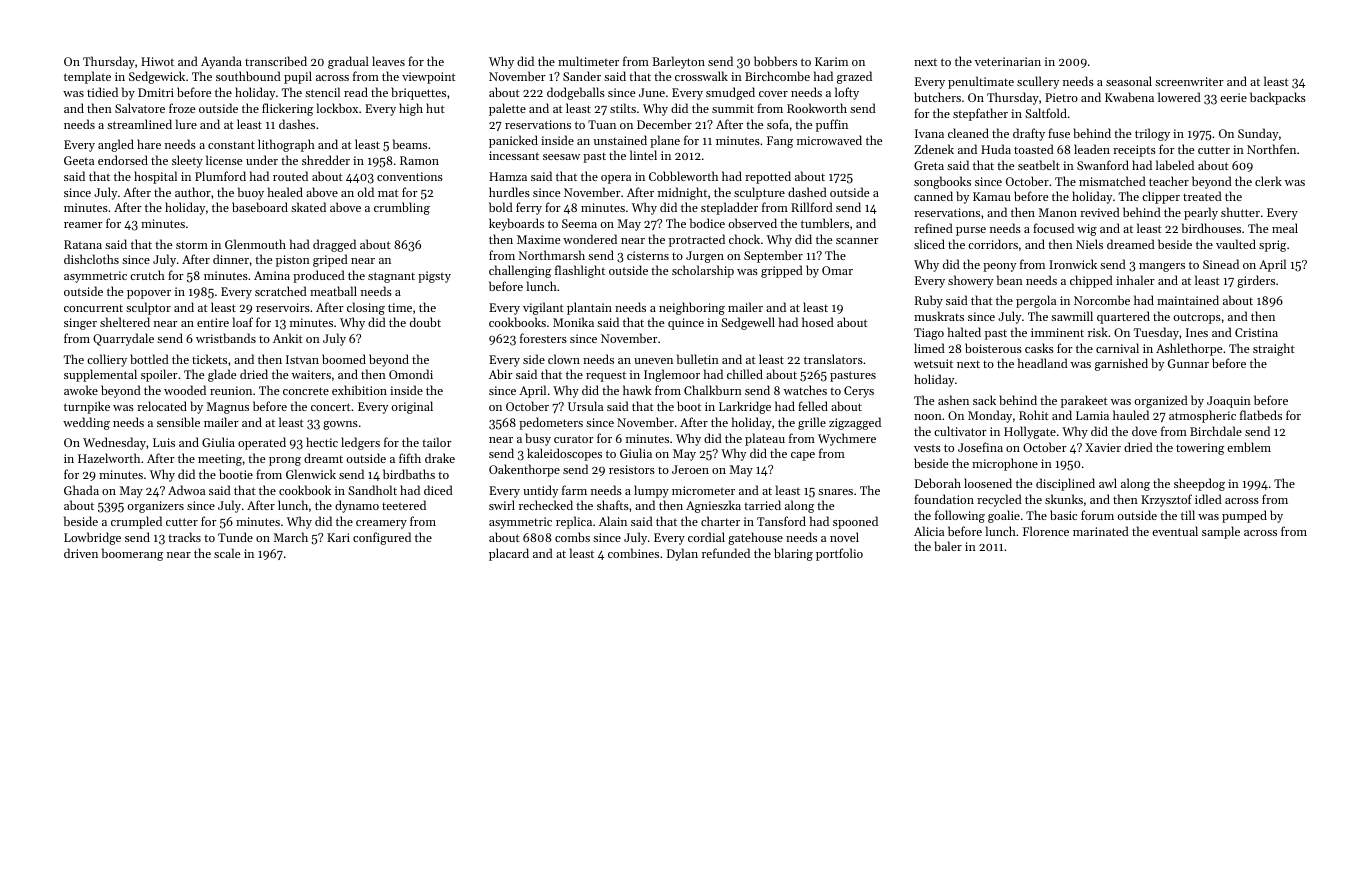 This page has height=887, width=1372. What do you see at coordinates (1278, 98) in the page?
I see `backpacks` at bounding box center [1278, 98].
